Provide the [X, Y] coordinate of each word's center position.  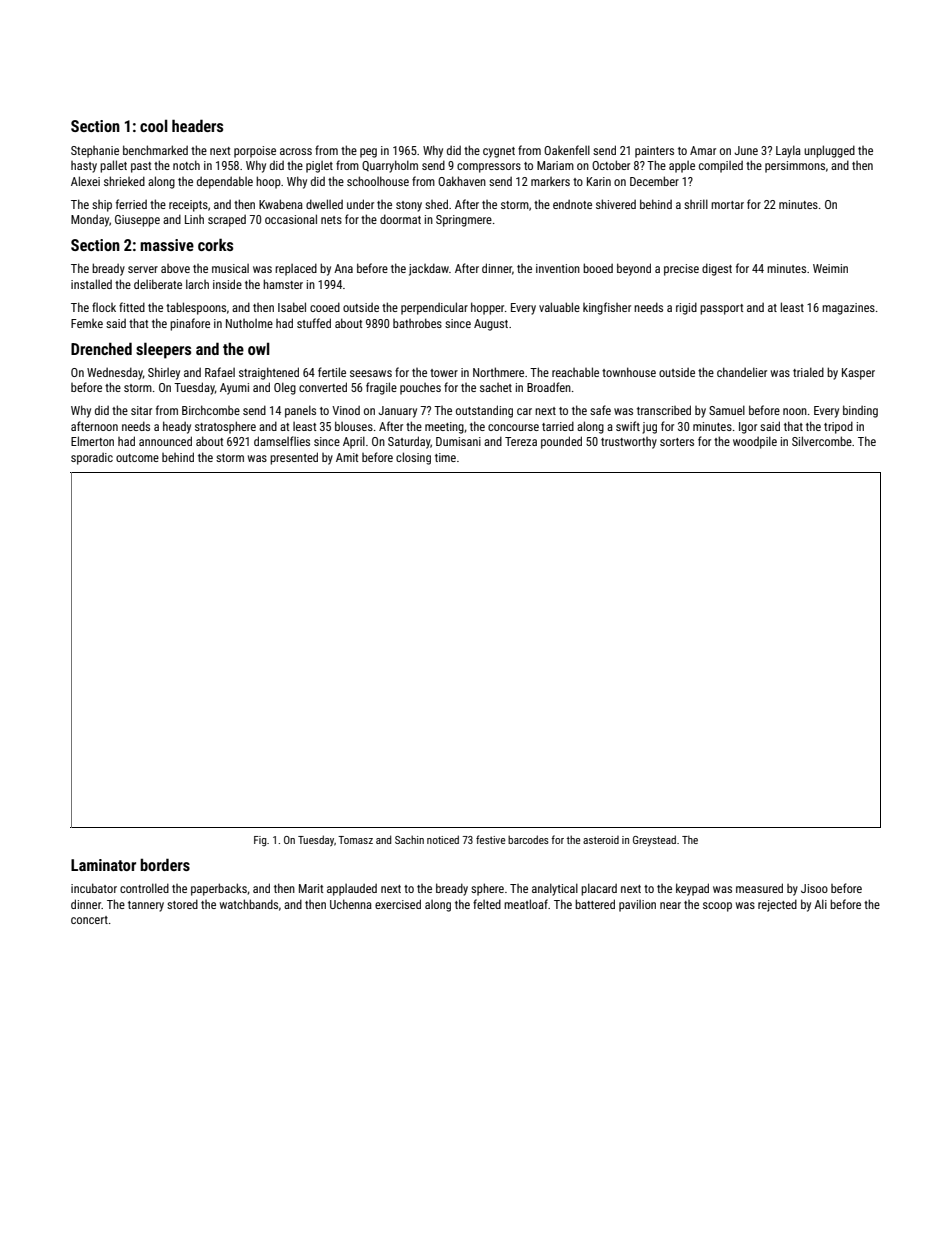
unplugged [829, 151]
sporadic [92, 458]
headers [197, 125]
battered [595, 904]
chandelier [742, 372]
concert [89, 920]
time [445, 457]
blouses [354, 426]
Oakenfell [567, 150]
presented [294, 458]
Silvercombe [822, 441]
